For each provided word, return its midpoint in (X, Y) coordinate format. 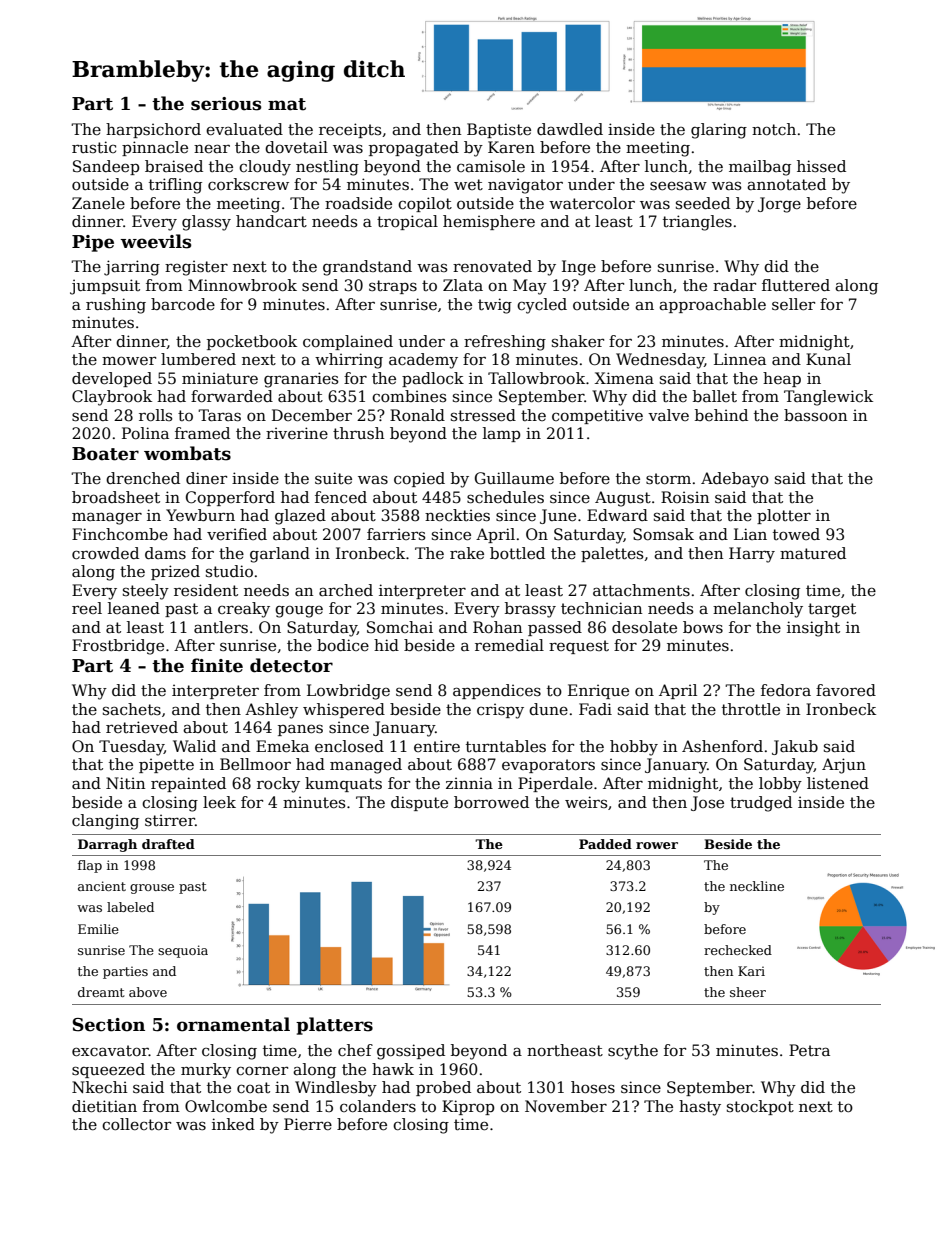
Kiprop (468, 1107)
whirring (349, 361)
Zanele (98, 203)
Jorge (779, 205)
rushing (116, 306)
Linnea (740, 359)
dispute (419, 803)
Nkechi (100, 1087)
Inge (579, 268)
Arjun (844, 766)
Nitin (125, 783)
